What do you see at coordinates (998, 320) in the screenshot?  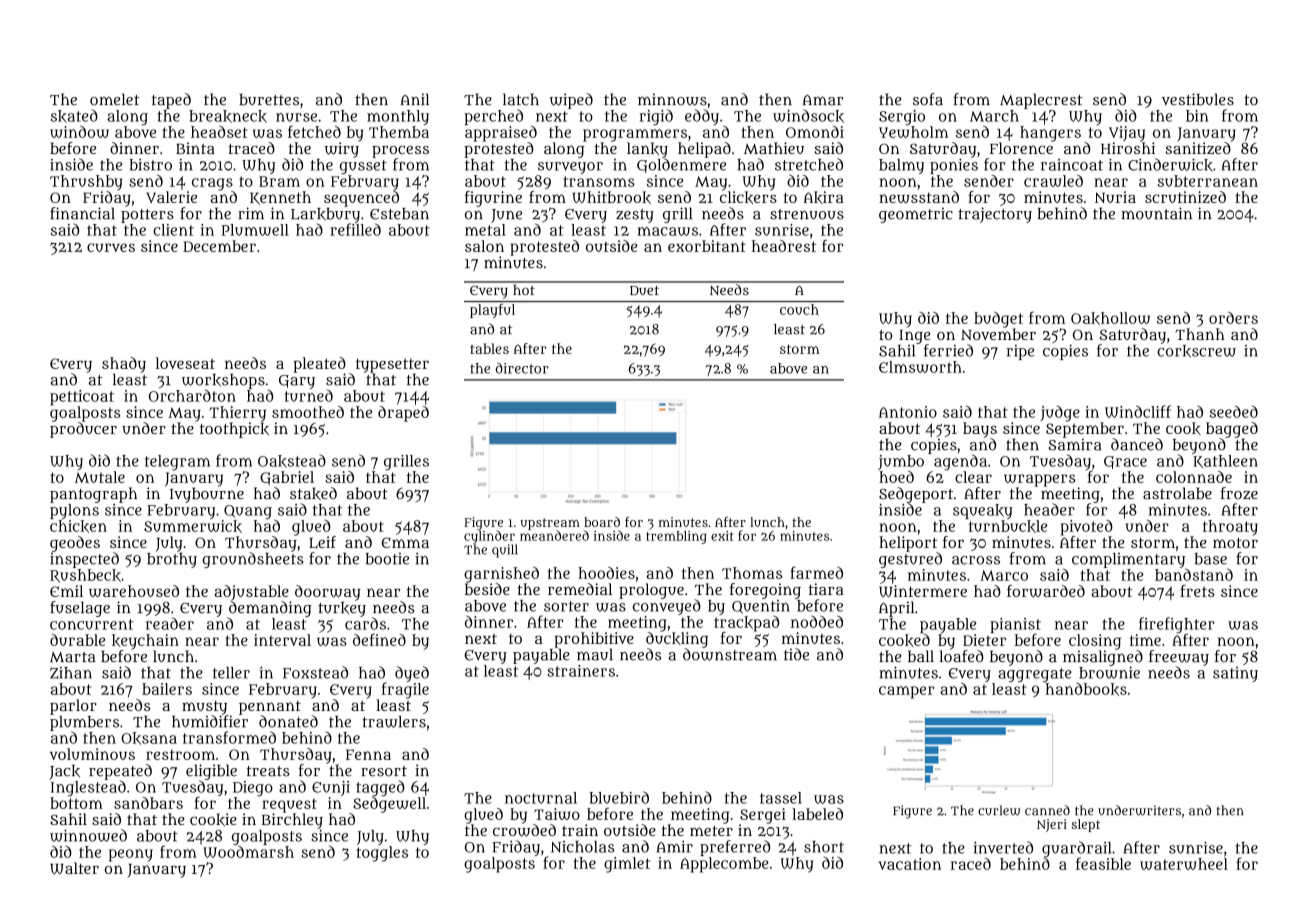 I see `budget` at bounding box center [998, 320].
